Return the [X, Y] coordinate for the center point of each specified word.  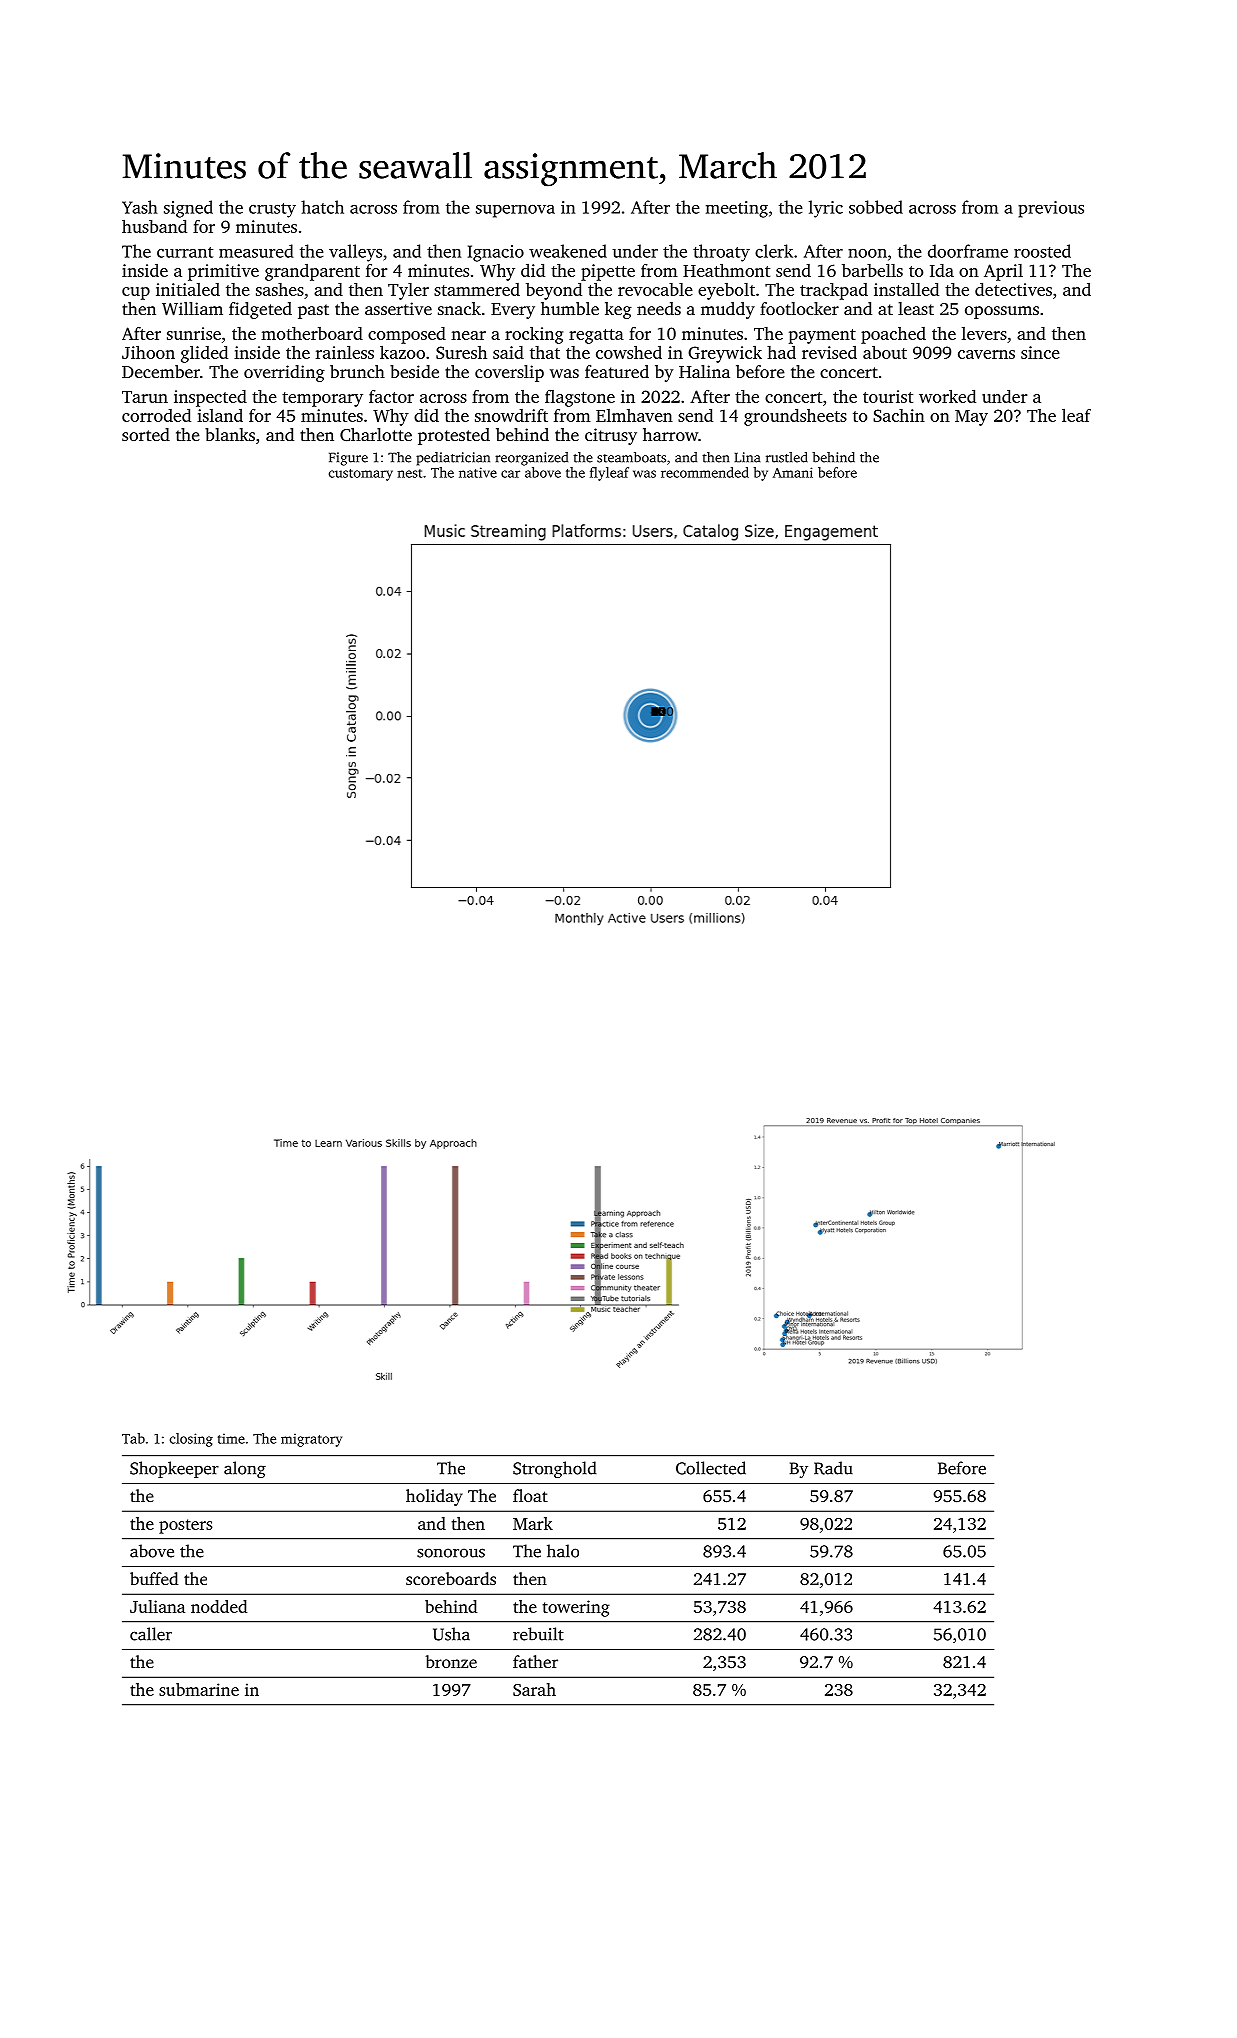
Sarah [534, 1689]
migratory [311, 1440]
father [535, 1661]
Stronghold [555, 1469]
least [916, 308]
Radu [833, 1468]
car [510, 474]
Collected [711, 1468]
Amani [793, 472]
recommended [705, 472]
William [192, 309]
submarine [199, 1689]
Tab [133, 1438]
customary [361, 475]
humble [570, 308]
